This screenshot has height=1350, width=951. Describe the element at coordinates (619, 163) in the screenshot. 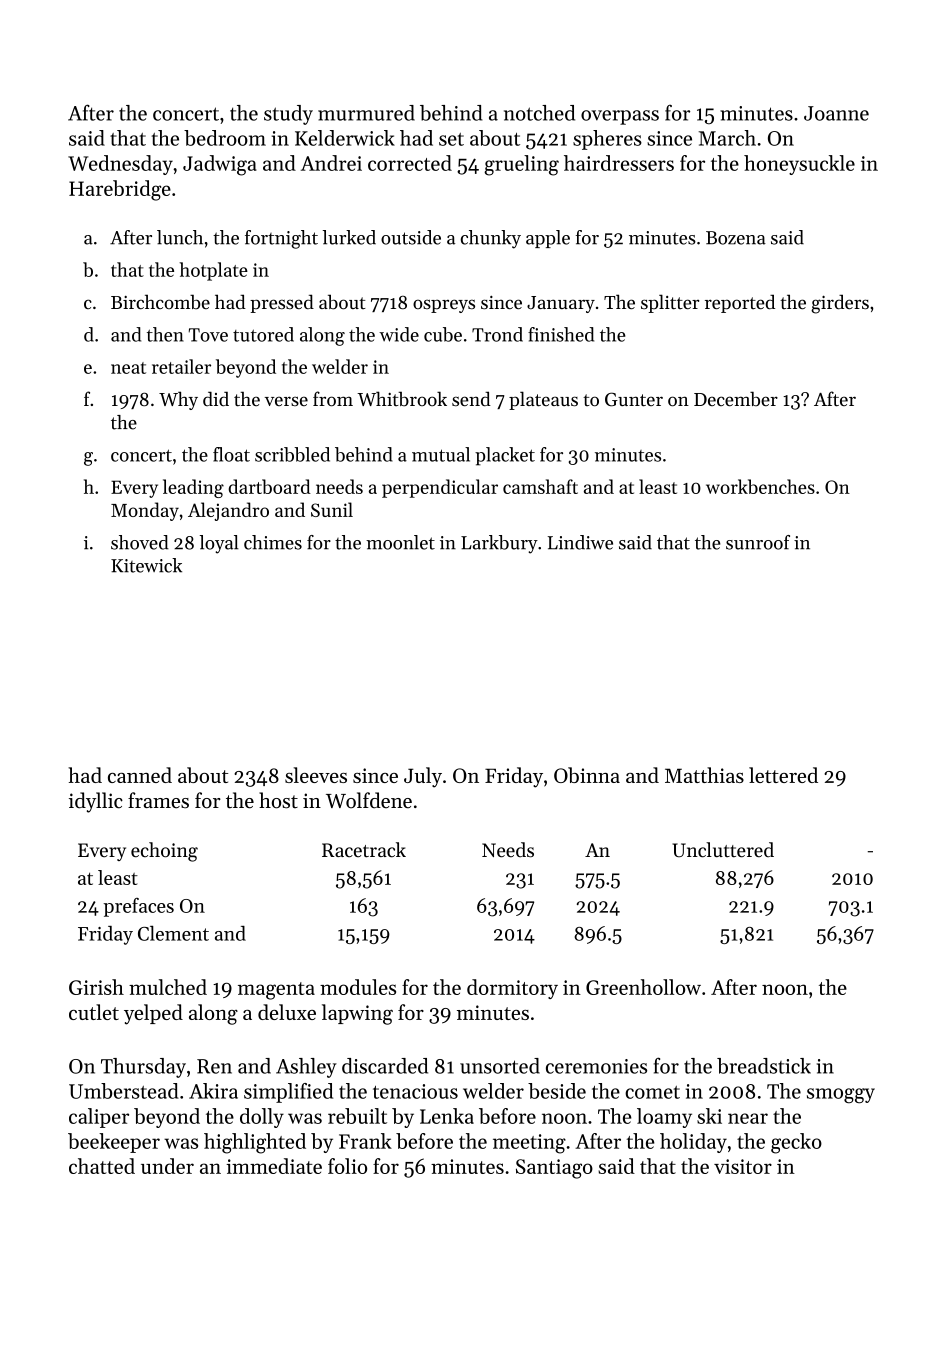

I see `hairdressers` at that location.
